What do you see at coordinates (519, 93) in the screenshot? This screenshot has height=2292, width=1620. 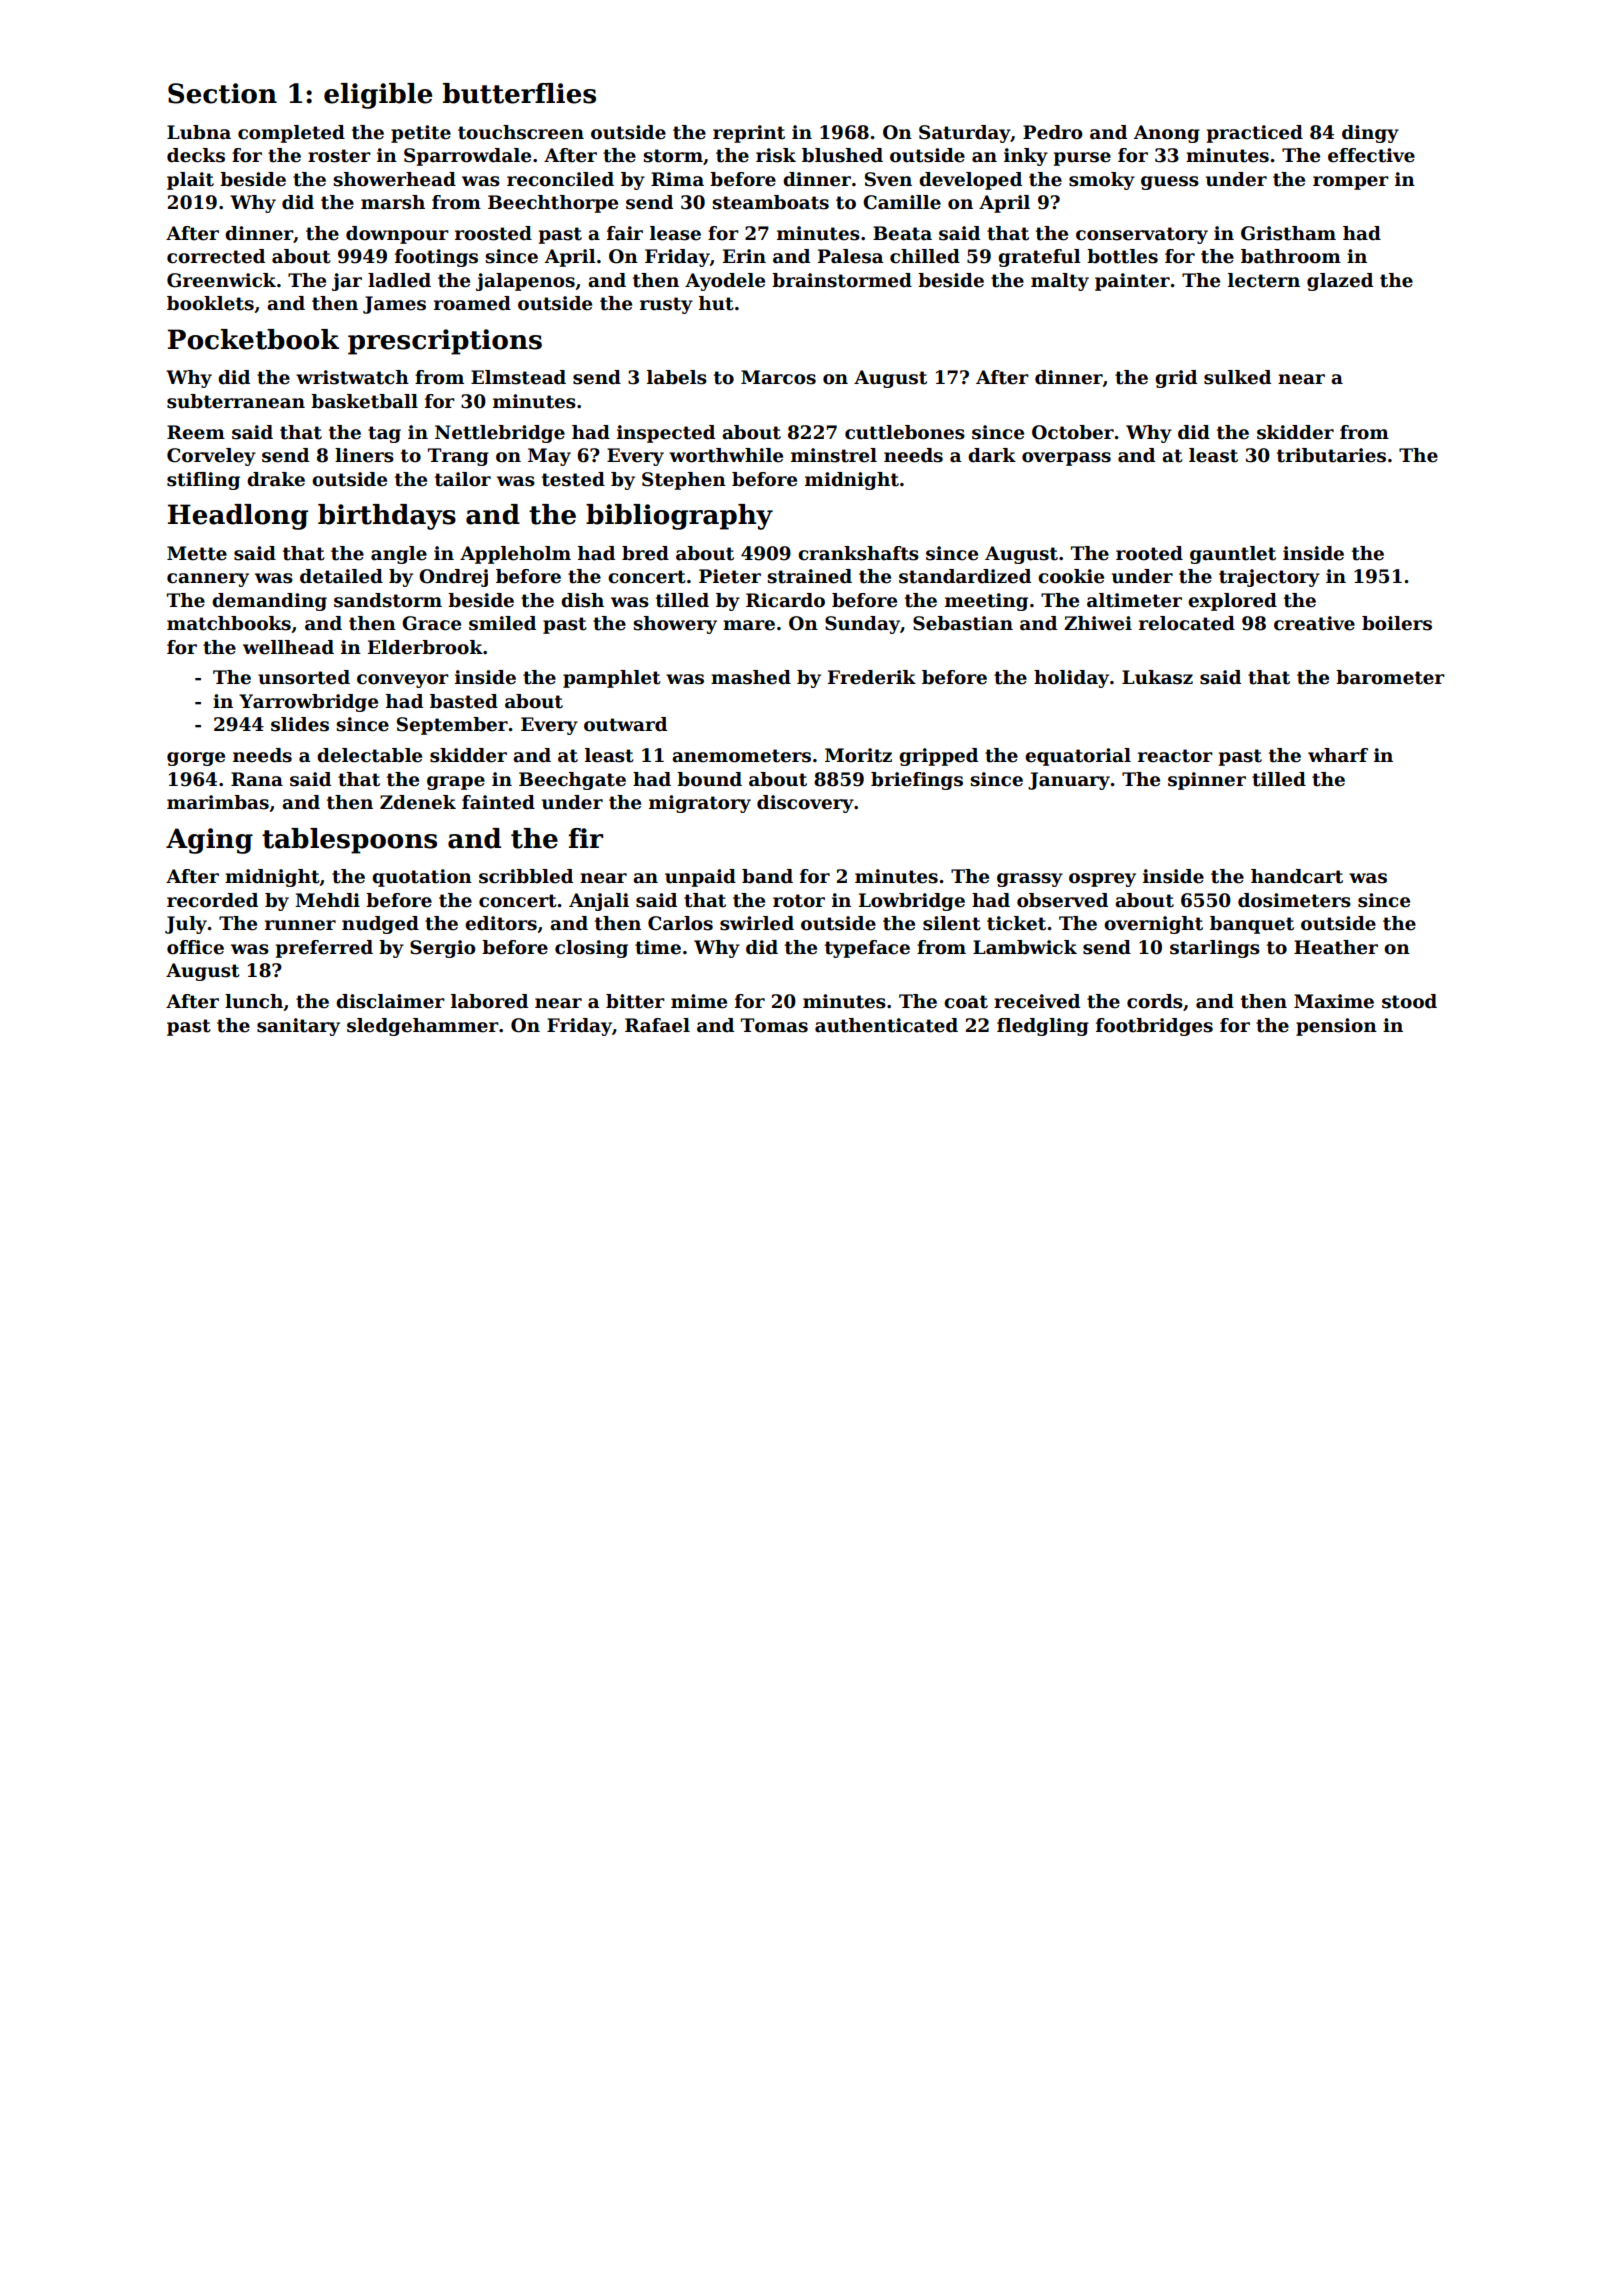 I see `butterflies` at bounding box center [519, 93].
